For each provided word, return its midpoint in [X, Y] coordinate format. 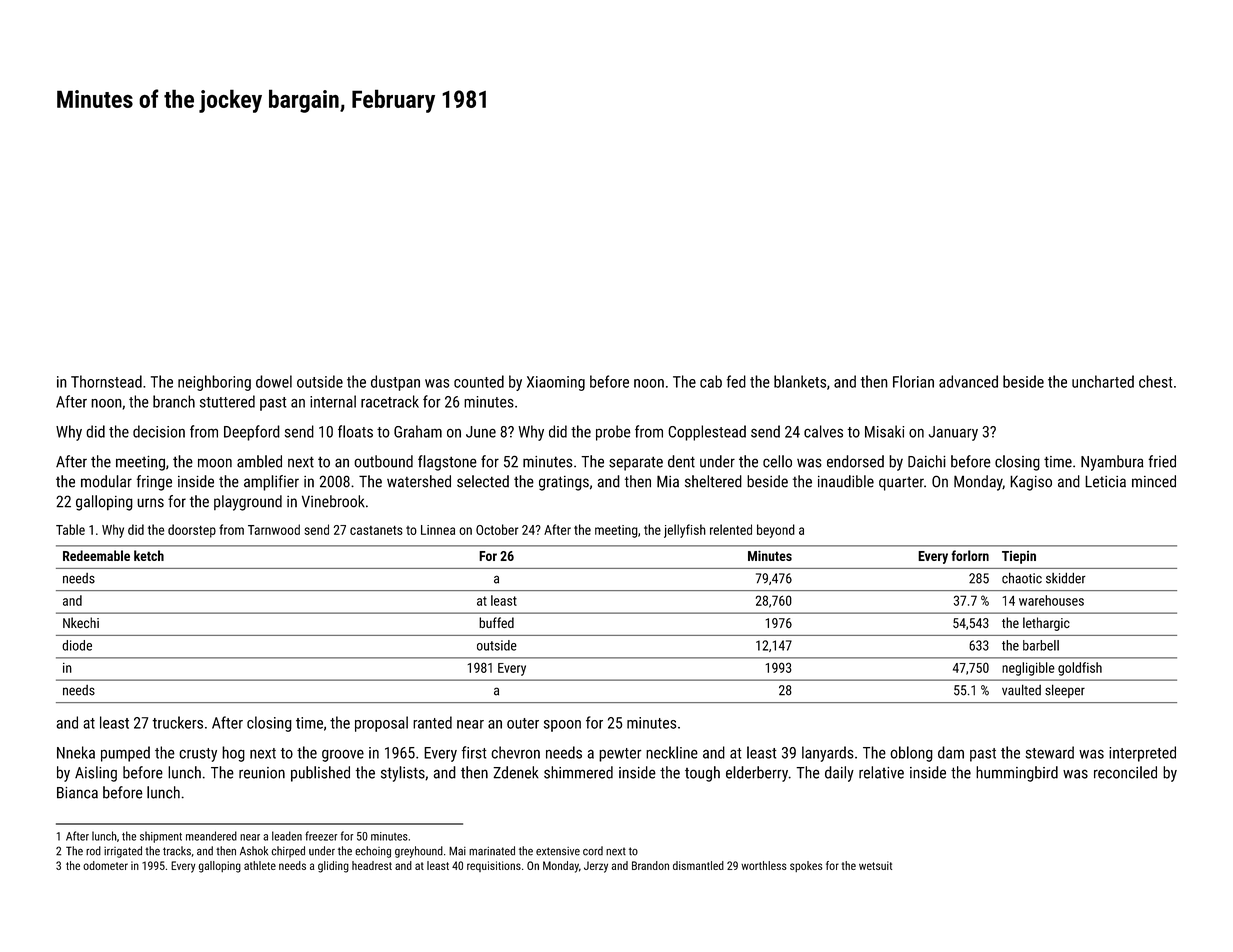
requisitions [494, 866]
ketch [149, 555]
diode [77, 645]
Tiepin [1019, 557]
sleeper [1065, 691]
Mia [668, 481]
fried [1162, 461]
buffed [496, 622]
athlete [260, 865]
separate [636, 463]
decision [159, 431]
